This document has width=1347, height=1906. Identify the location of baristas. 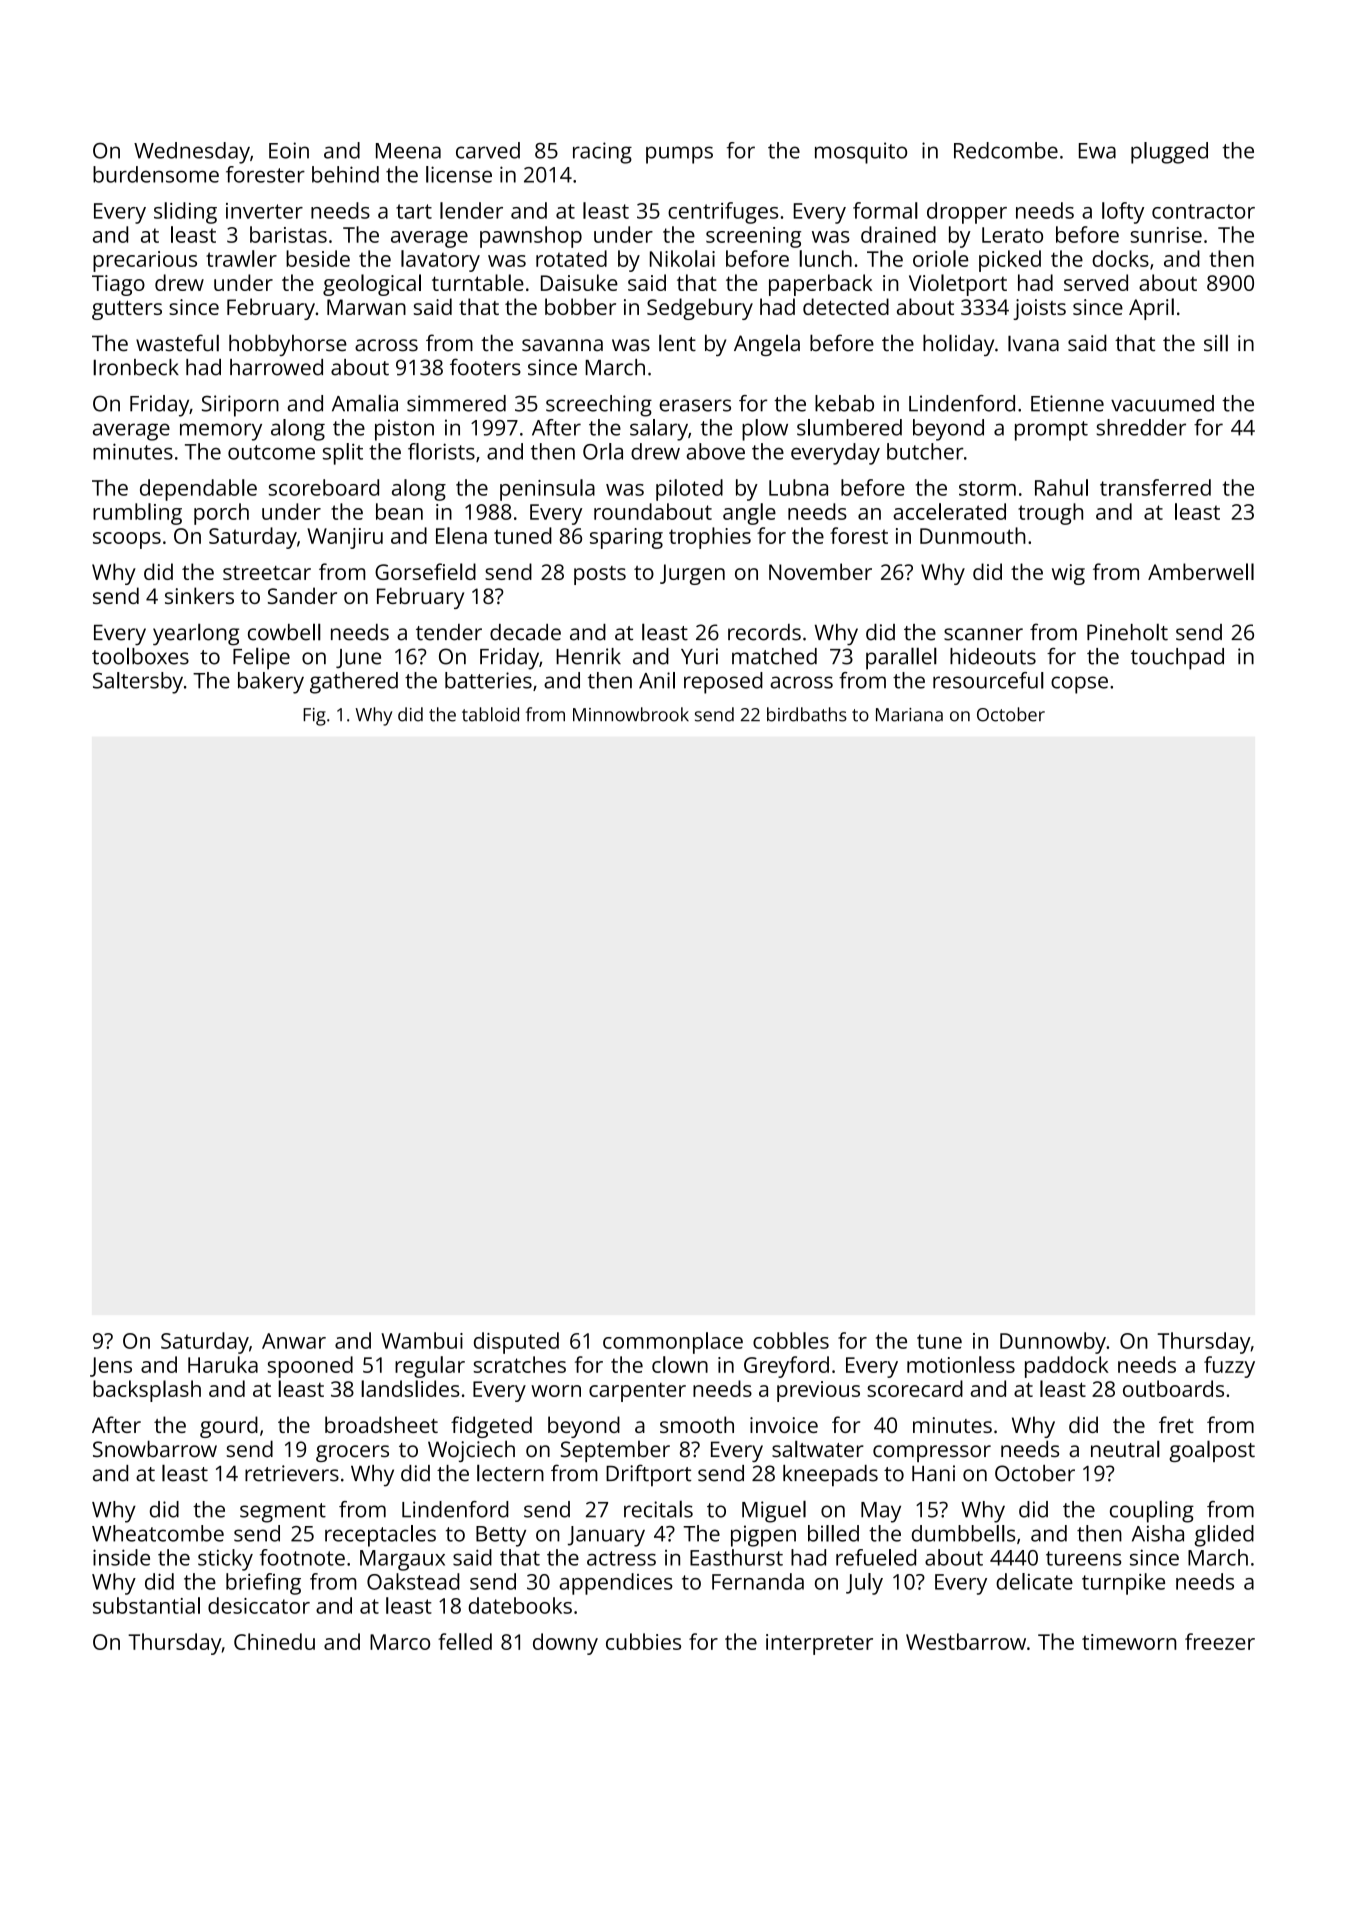
(288, 234).
